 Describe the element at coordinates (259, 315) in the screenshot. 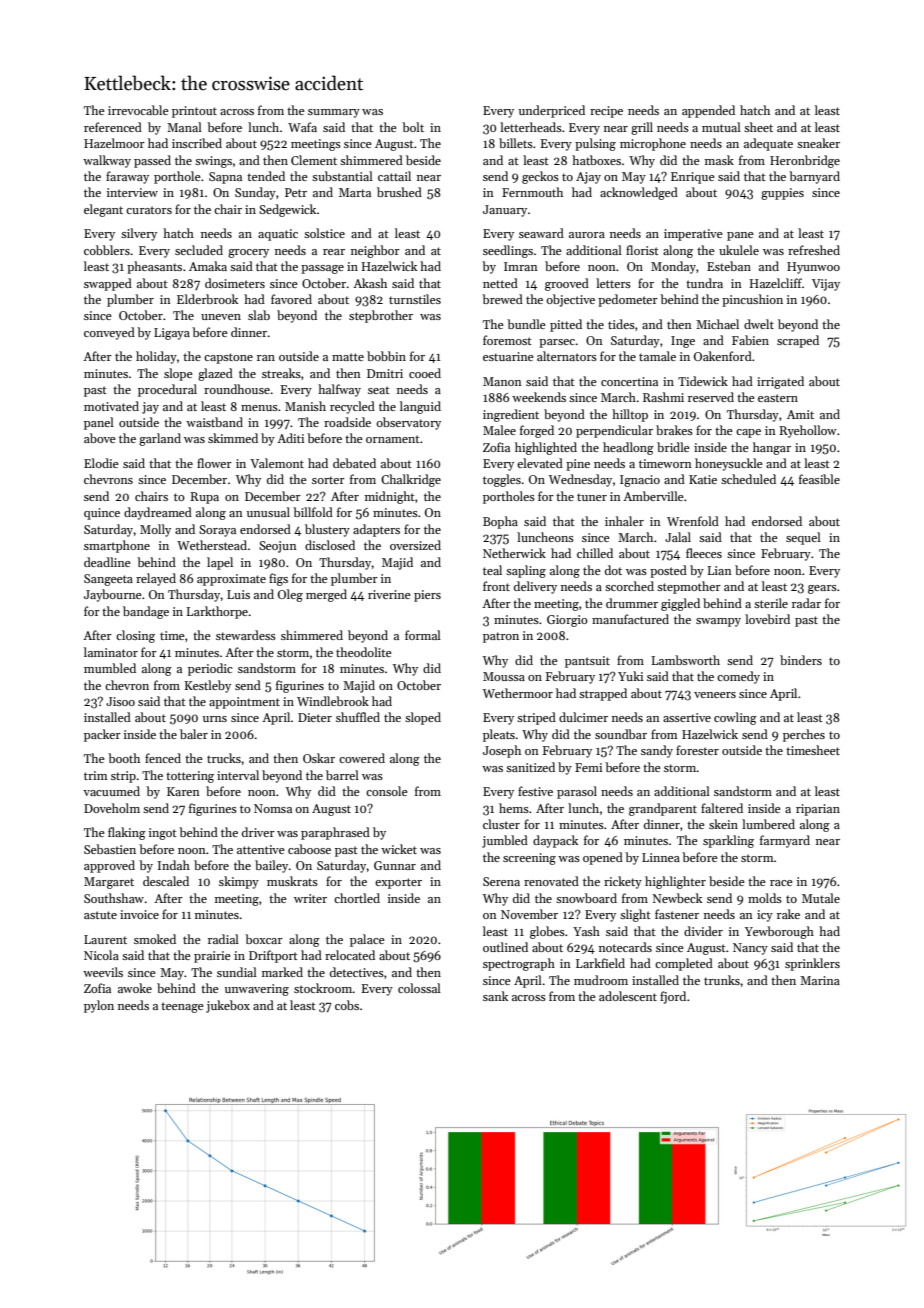

I see `slab` at that location.
